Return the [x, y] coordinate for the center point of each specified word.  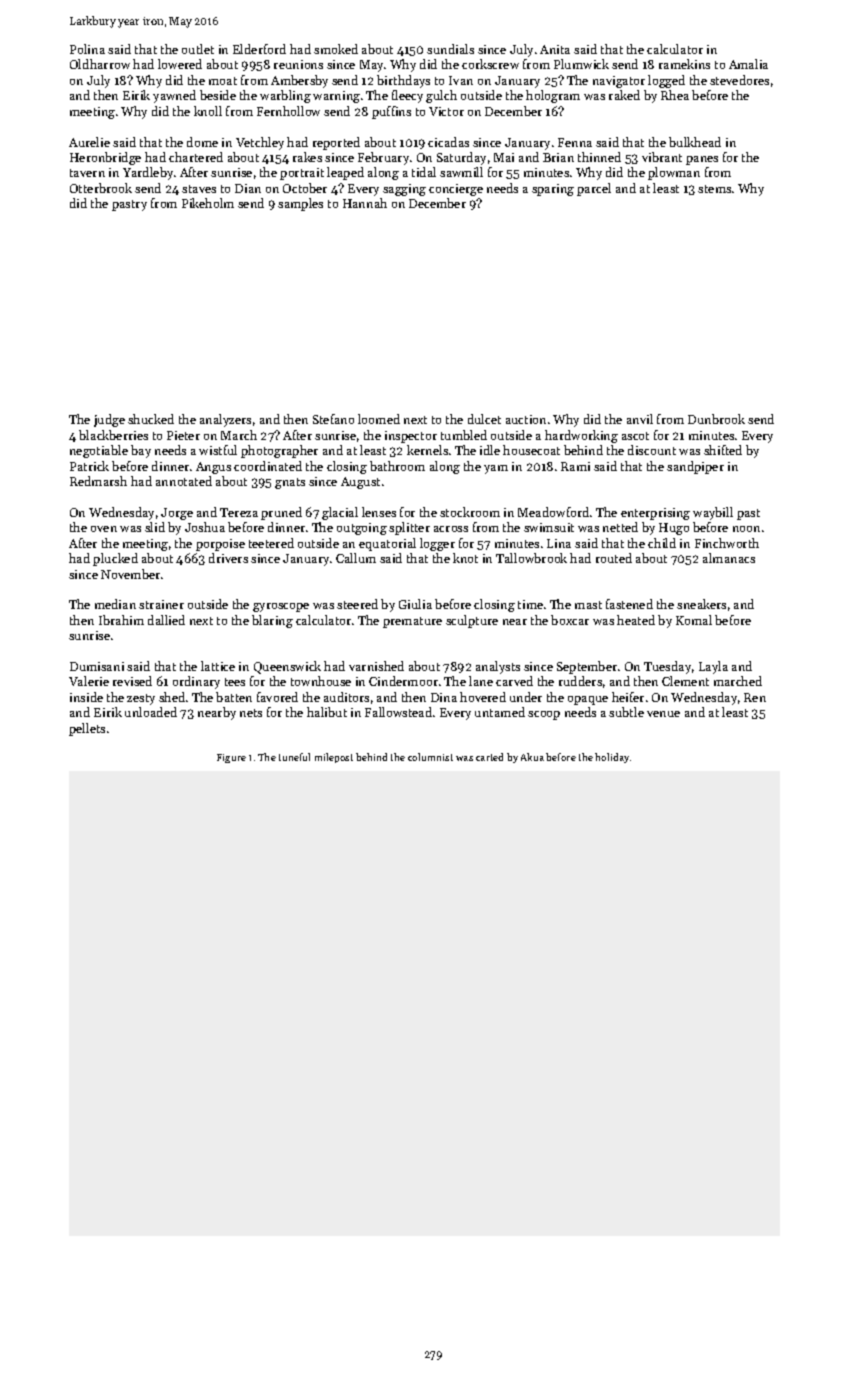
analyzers [225, 420]
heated [636, 620]
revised [132, 681]
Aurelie [89, 142]
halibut [327, 712]
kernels [427, 450]
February [383, 158]
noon [746, 529]
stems [714, 189]
